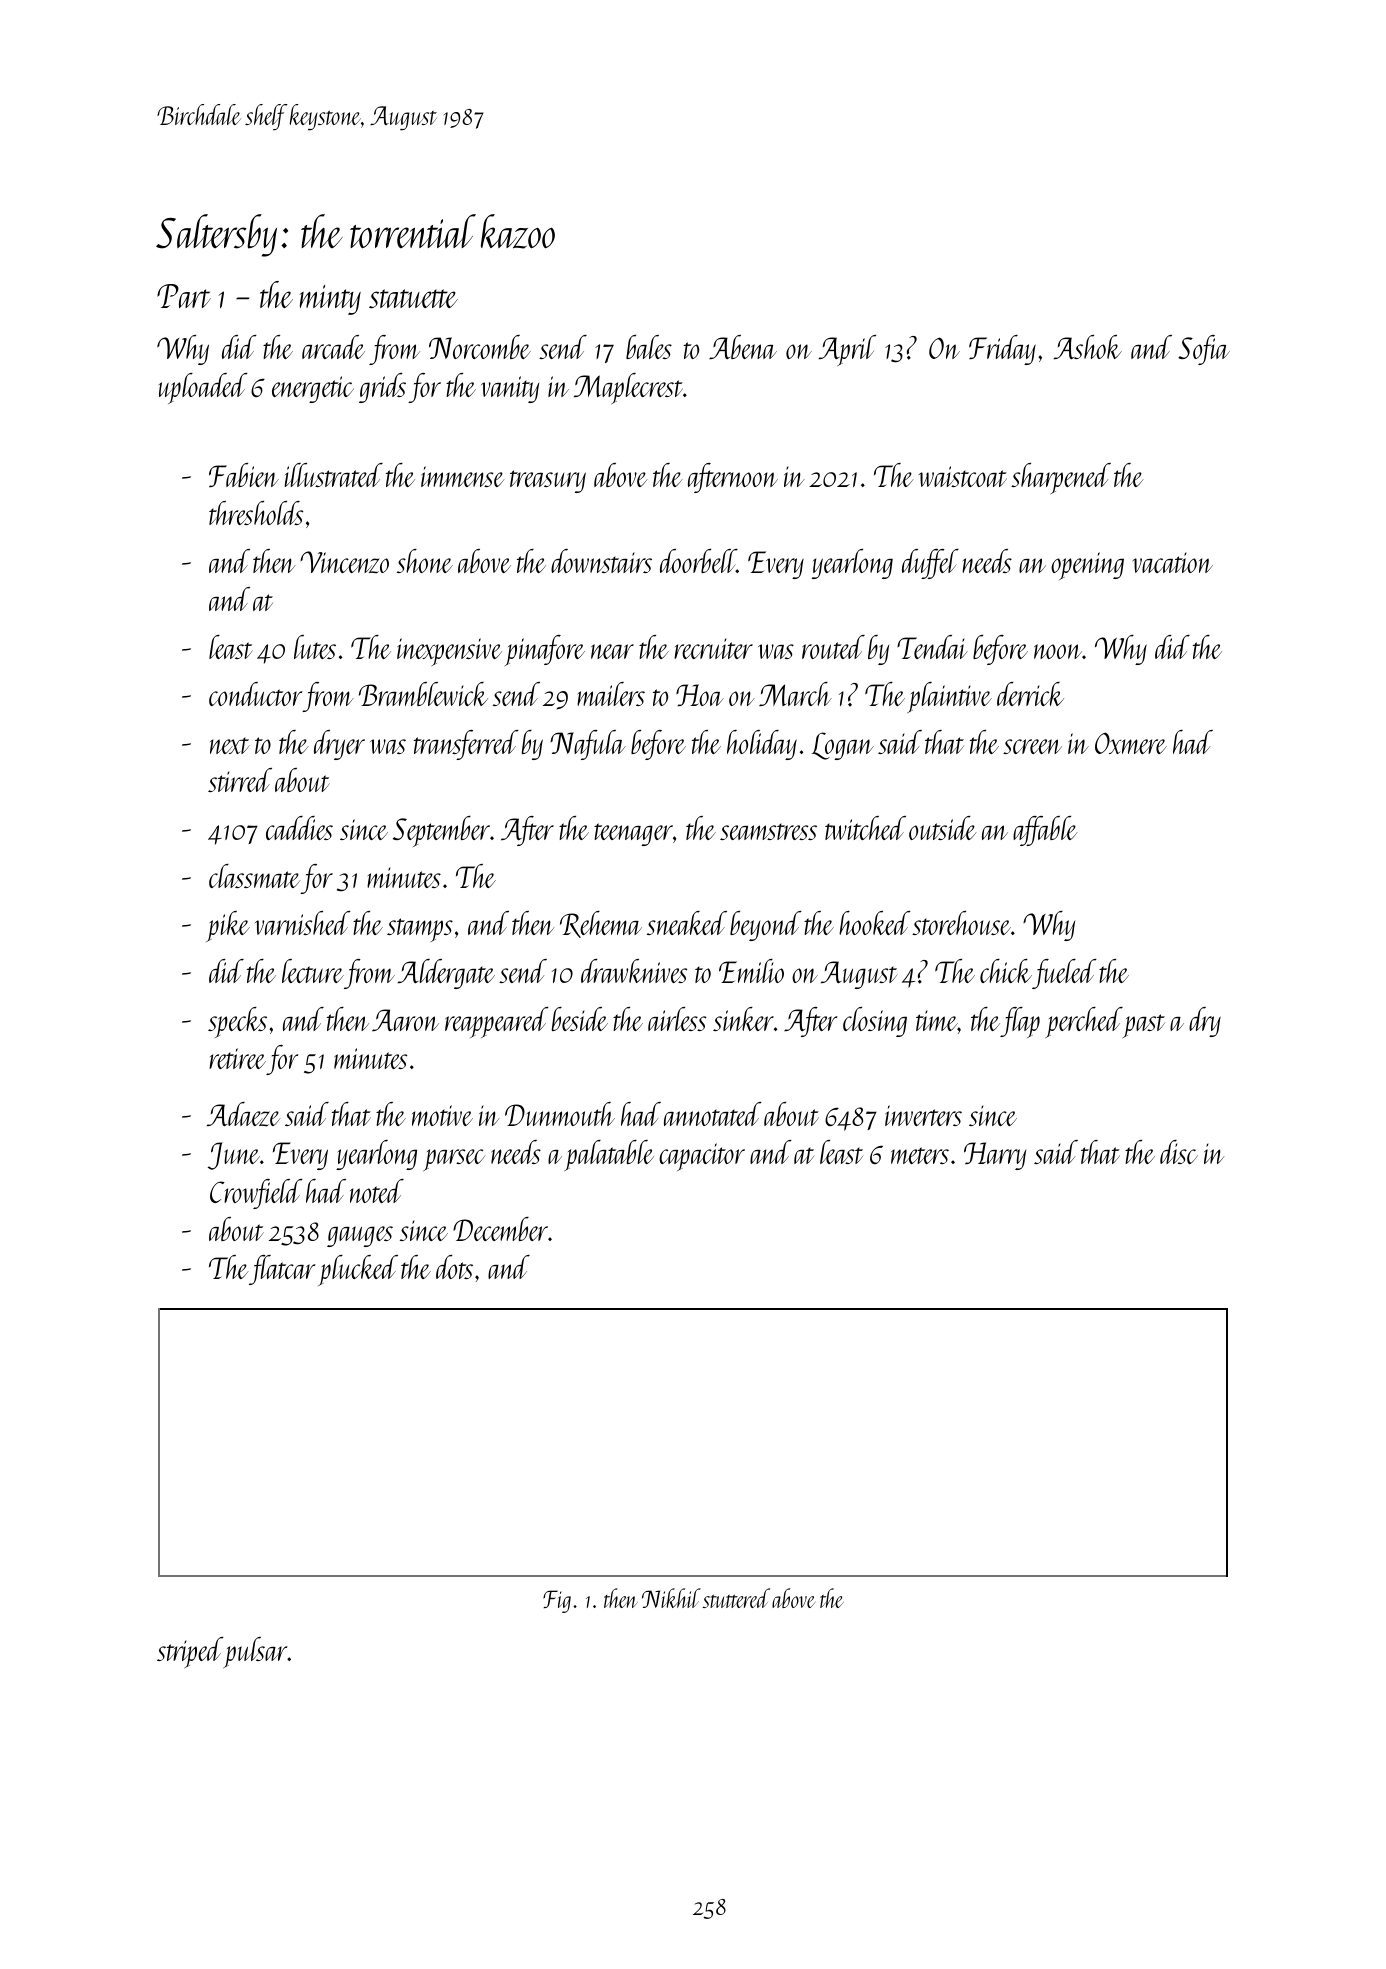 This image has width=1386, height=1969. I want to click on vanity, so click(510, 389).
